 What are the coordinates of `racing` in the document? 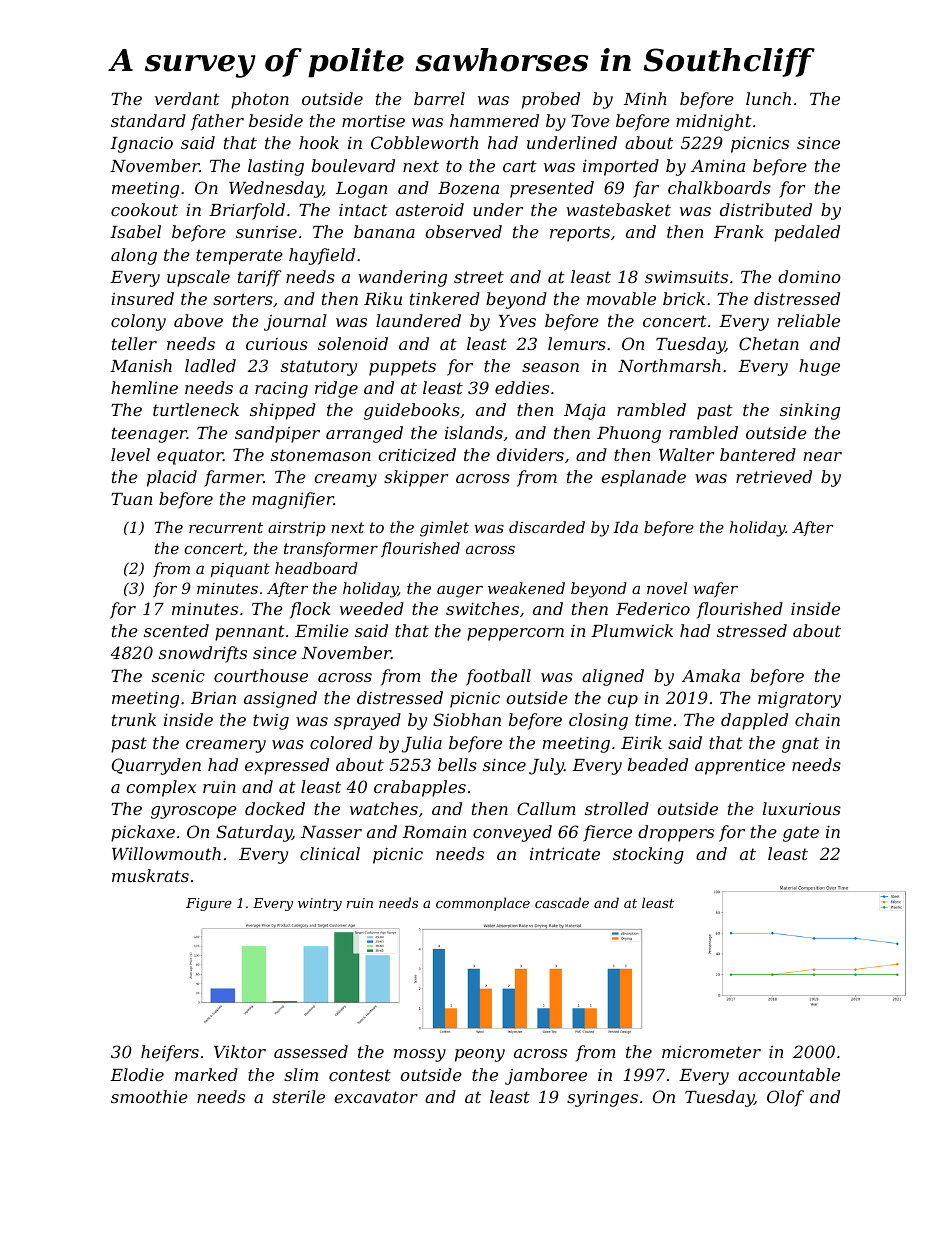 It's located at (281, 390).
